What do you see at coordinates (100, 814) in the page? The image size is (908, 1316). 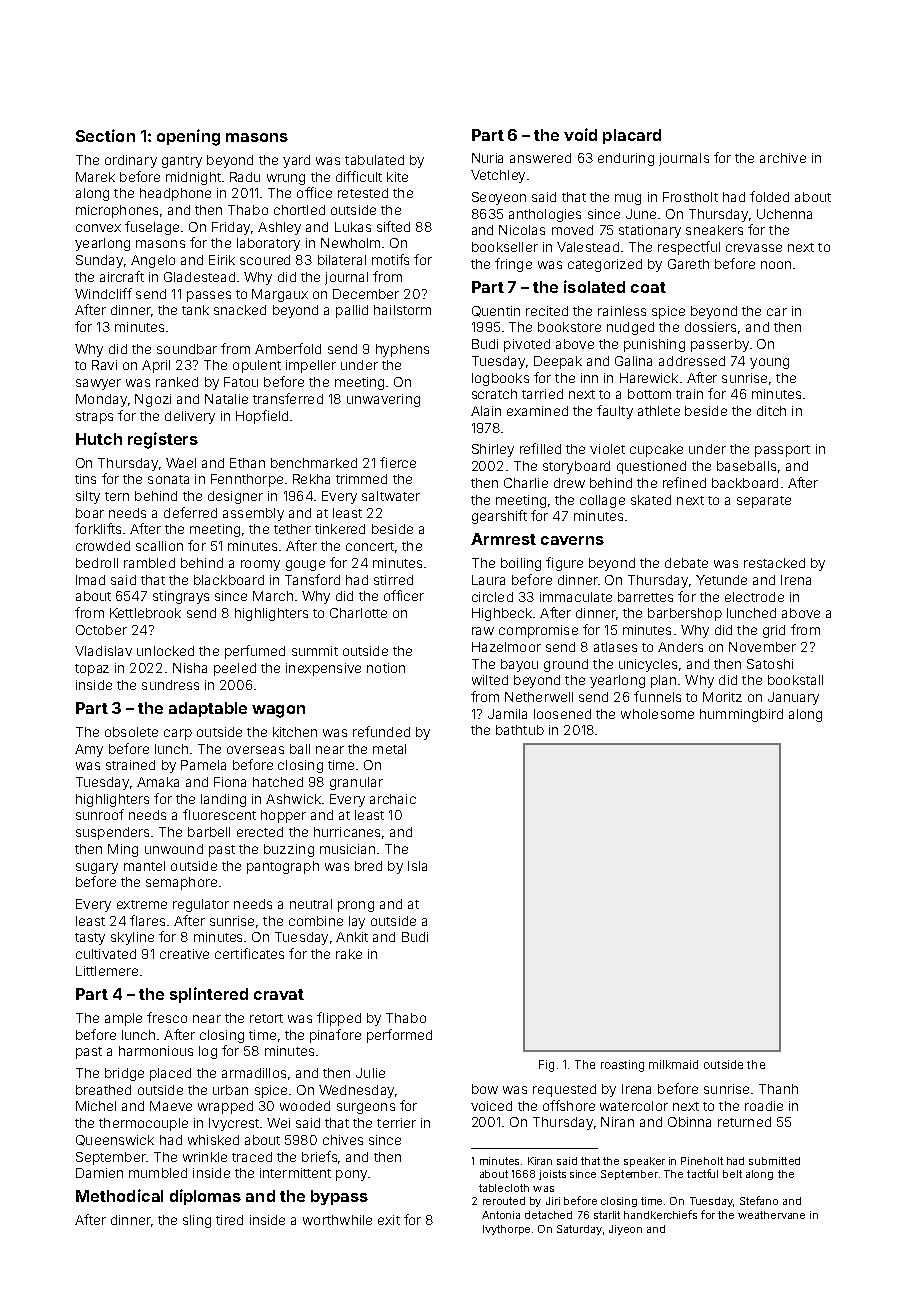 I see `sunroof` at bounding box center [100, 814].
